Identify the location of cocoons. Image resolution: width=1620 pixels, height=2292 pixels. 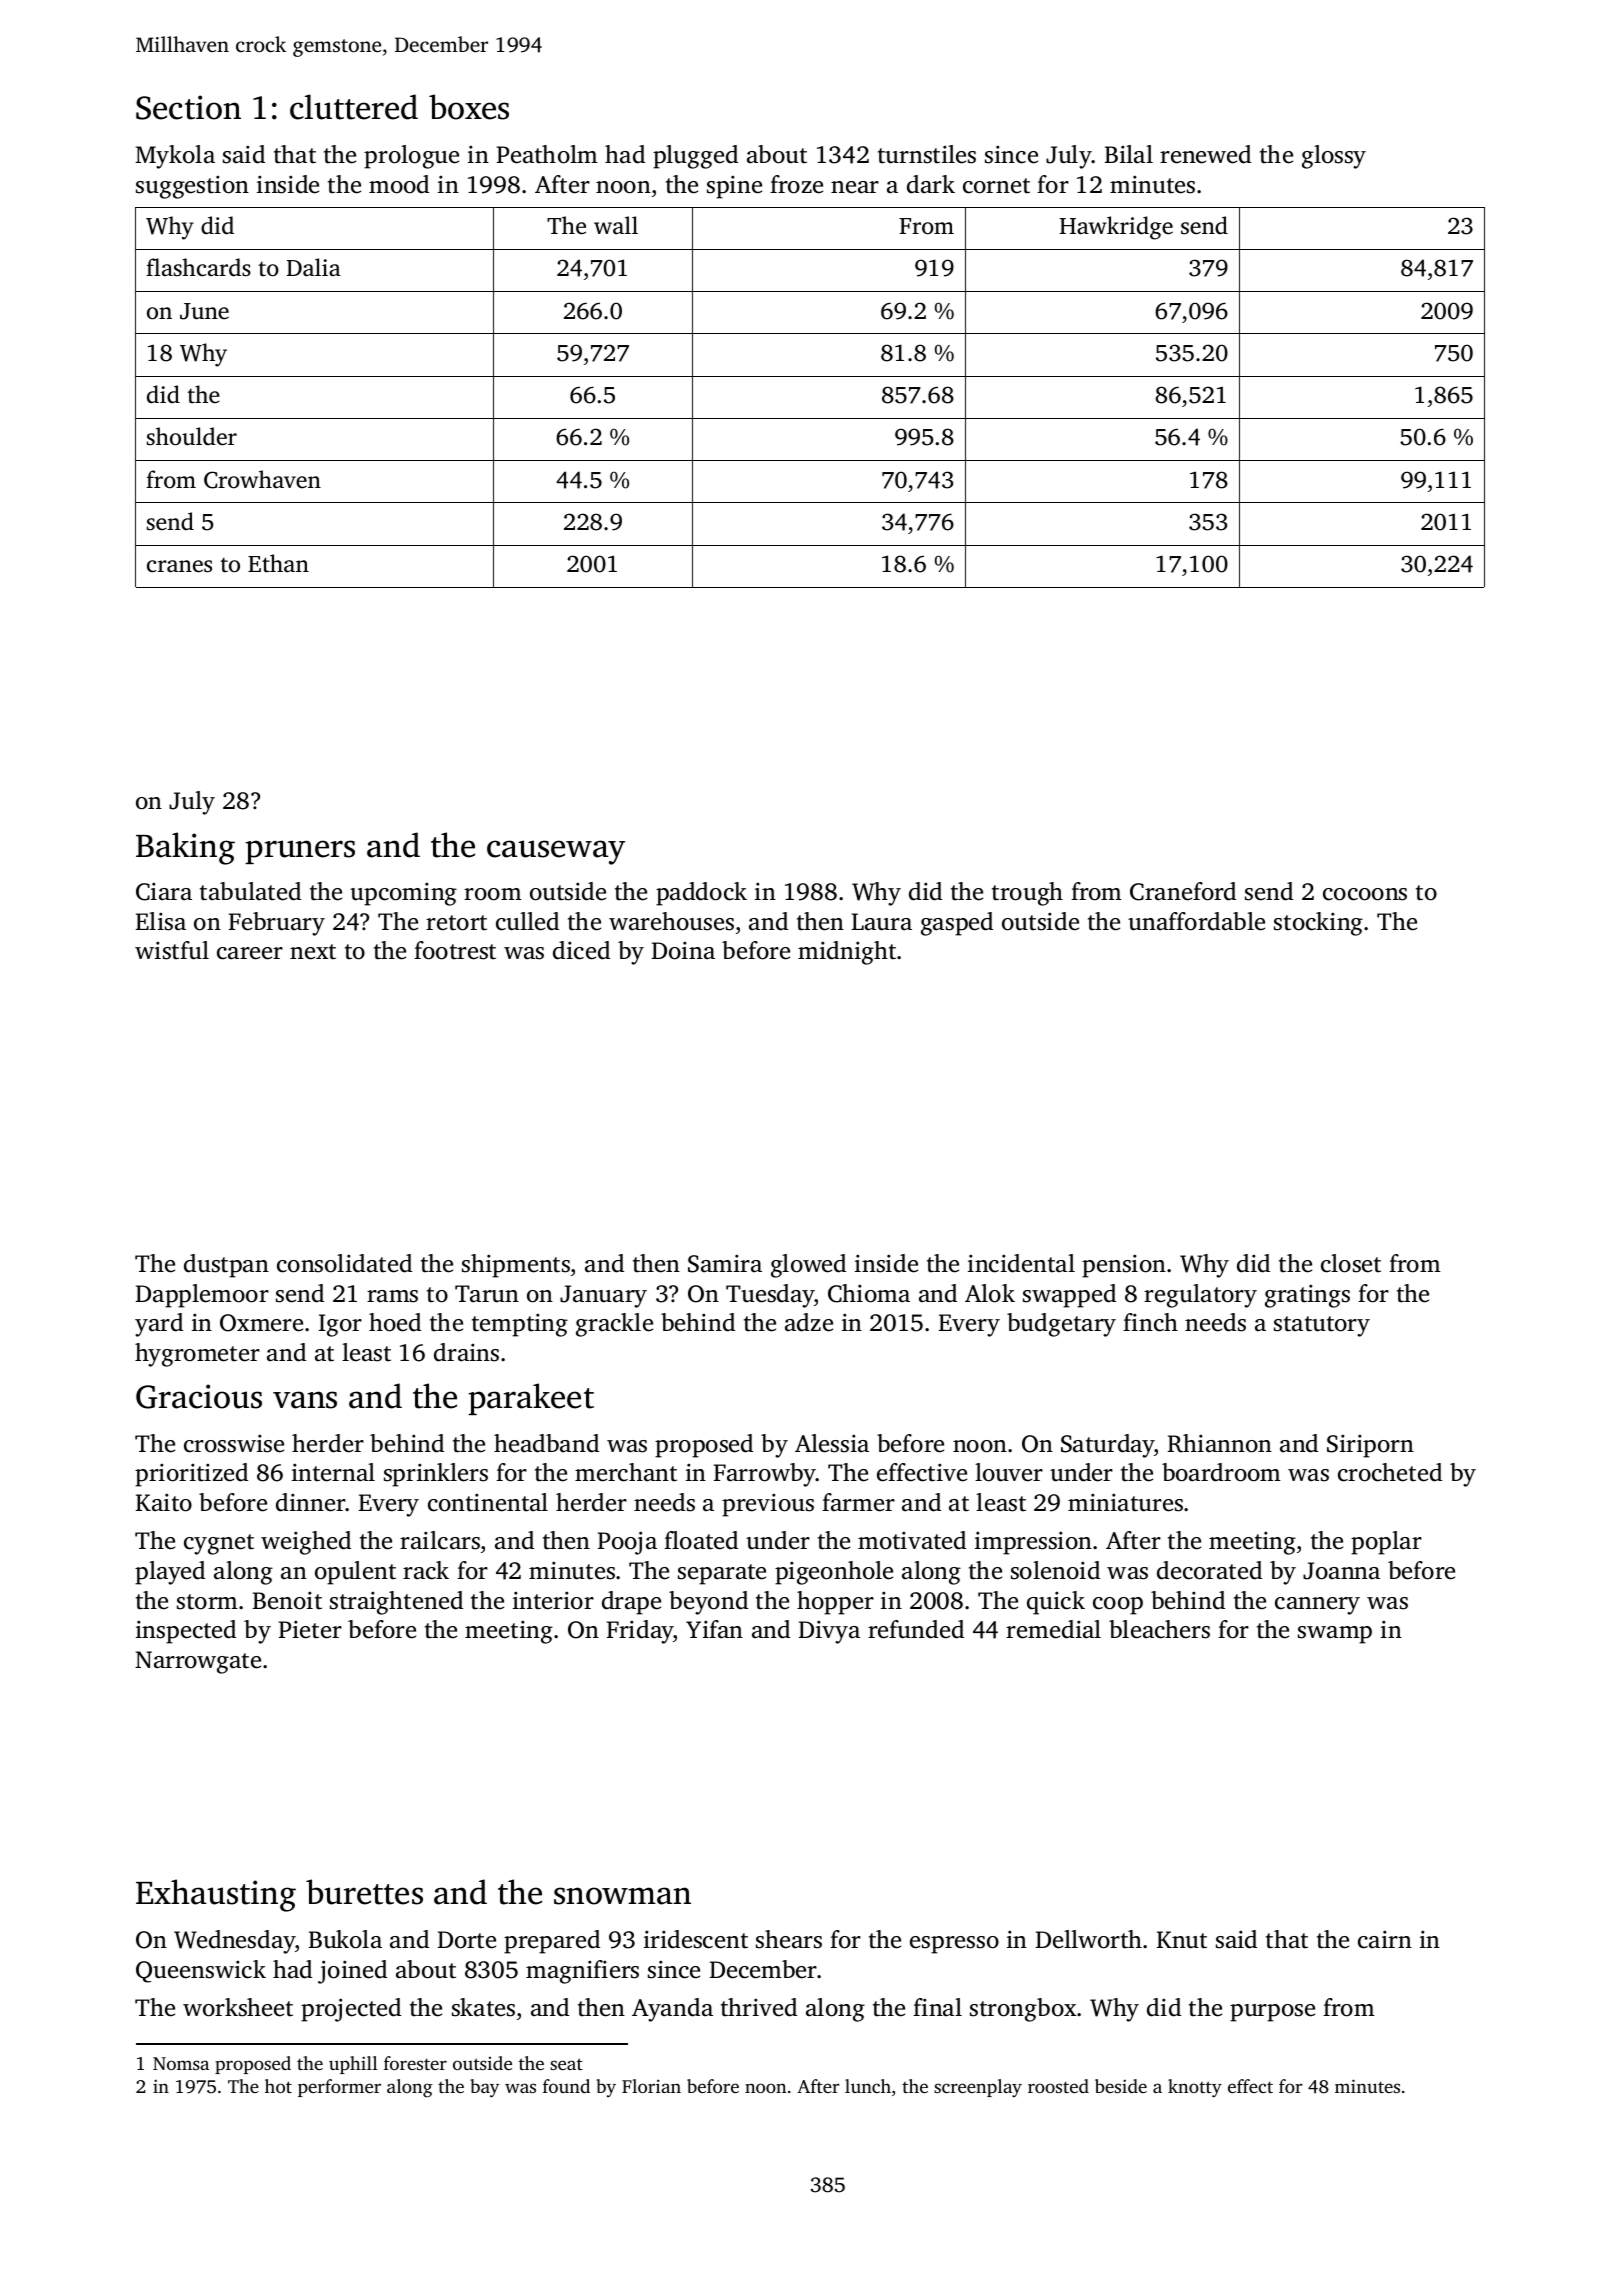
(1365, 894).
